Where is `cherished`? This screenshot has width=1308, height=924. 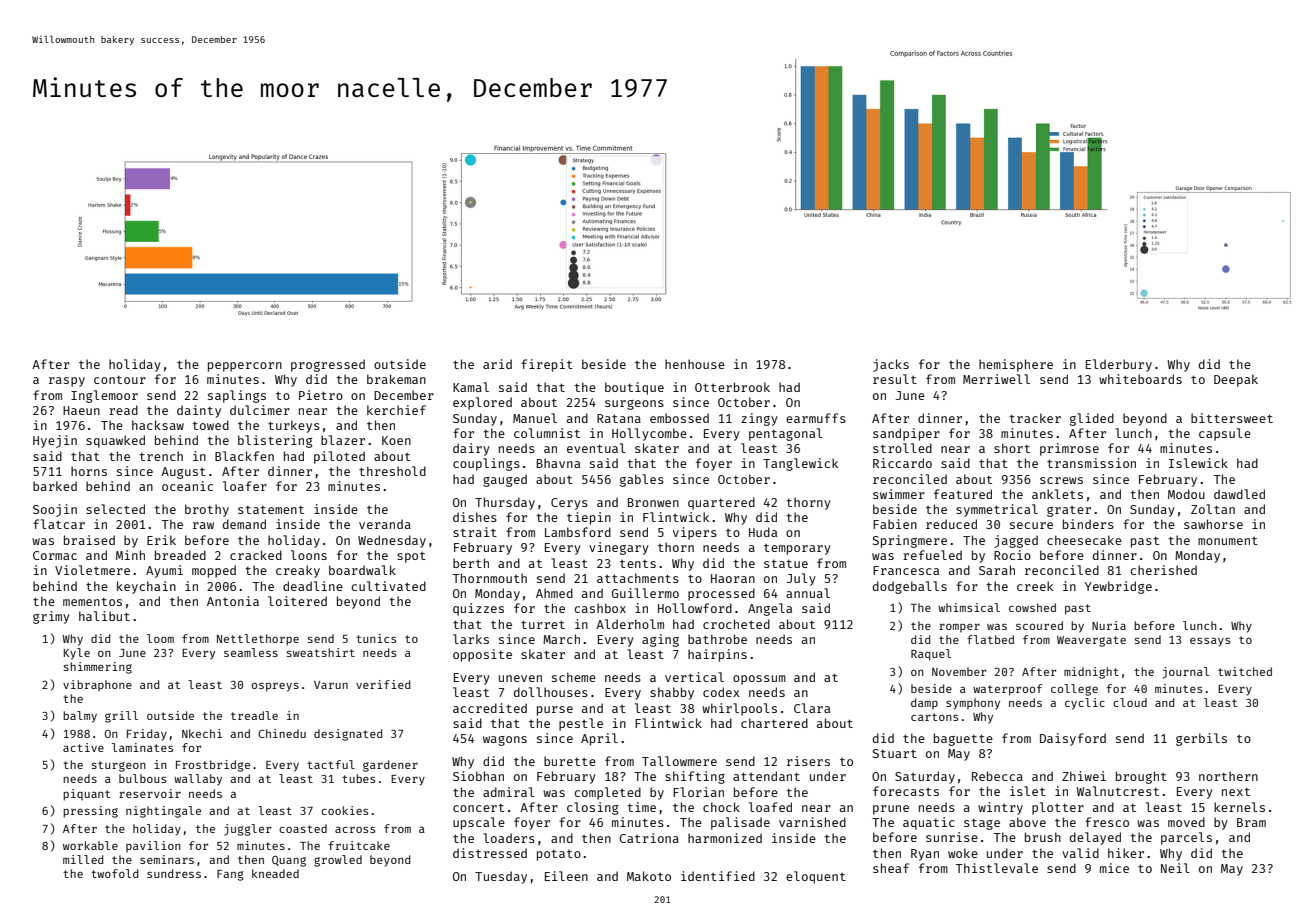 cherished is located at coordinates (1163, 570).
